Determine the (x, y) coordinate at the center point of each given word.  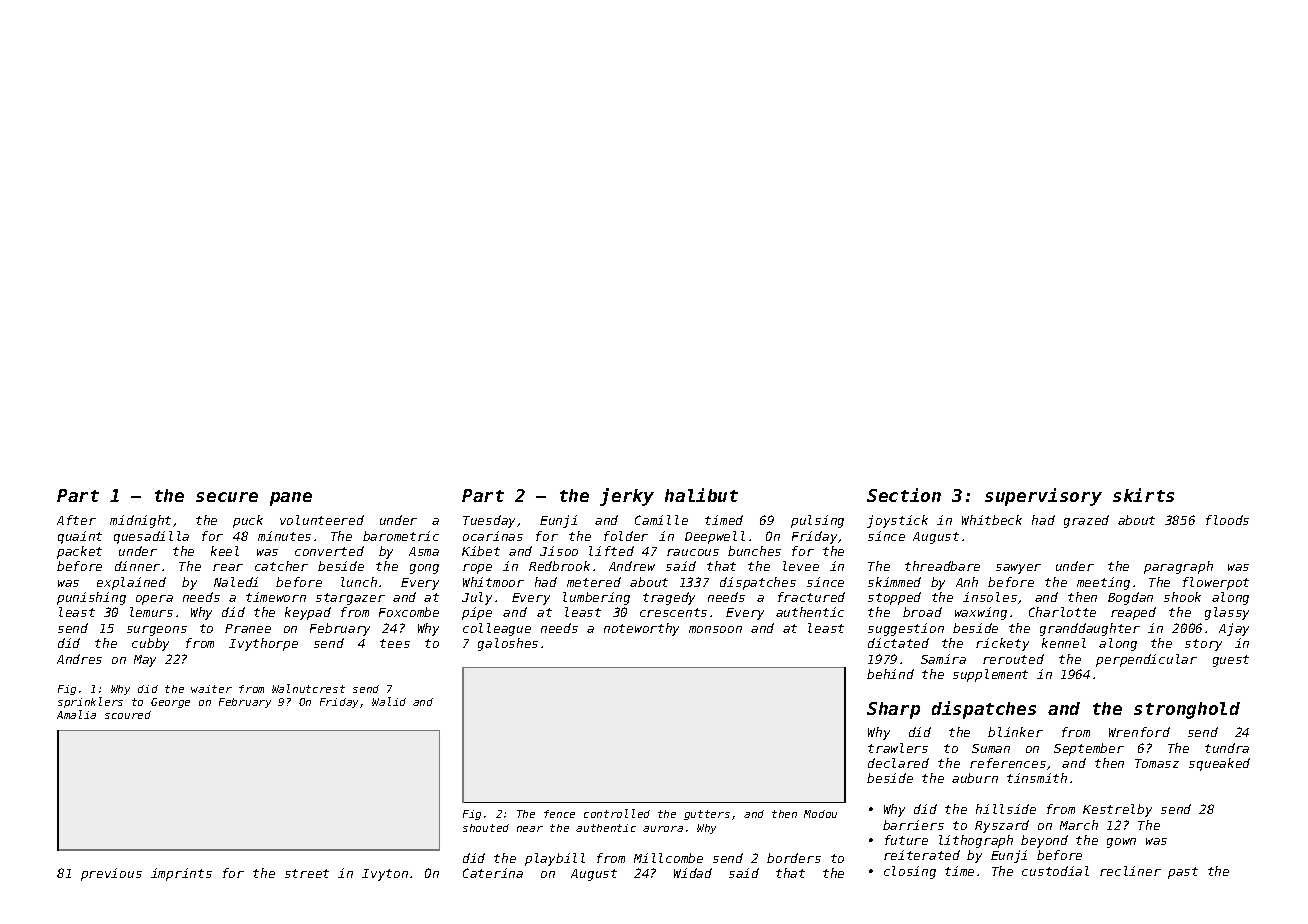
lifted (611, 551)
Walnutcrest (308, 688)
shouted (486, 828)
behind (890, 674)
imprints (181, 874)
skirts (1143, 495)
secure (227, 497)
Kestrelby (1117, 810)
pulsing (817, 521)
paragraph (1178, 567)
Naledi (236, 582)
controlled (617, 813)
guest (1231, 661)
